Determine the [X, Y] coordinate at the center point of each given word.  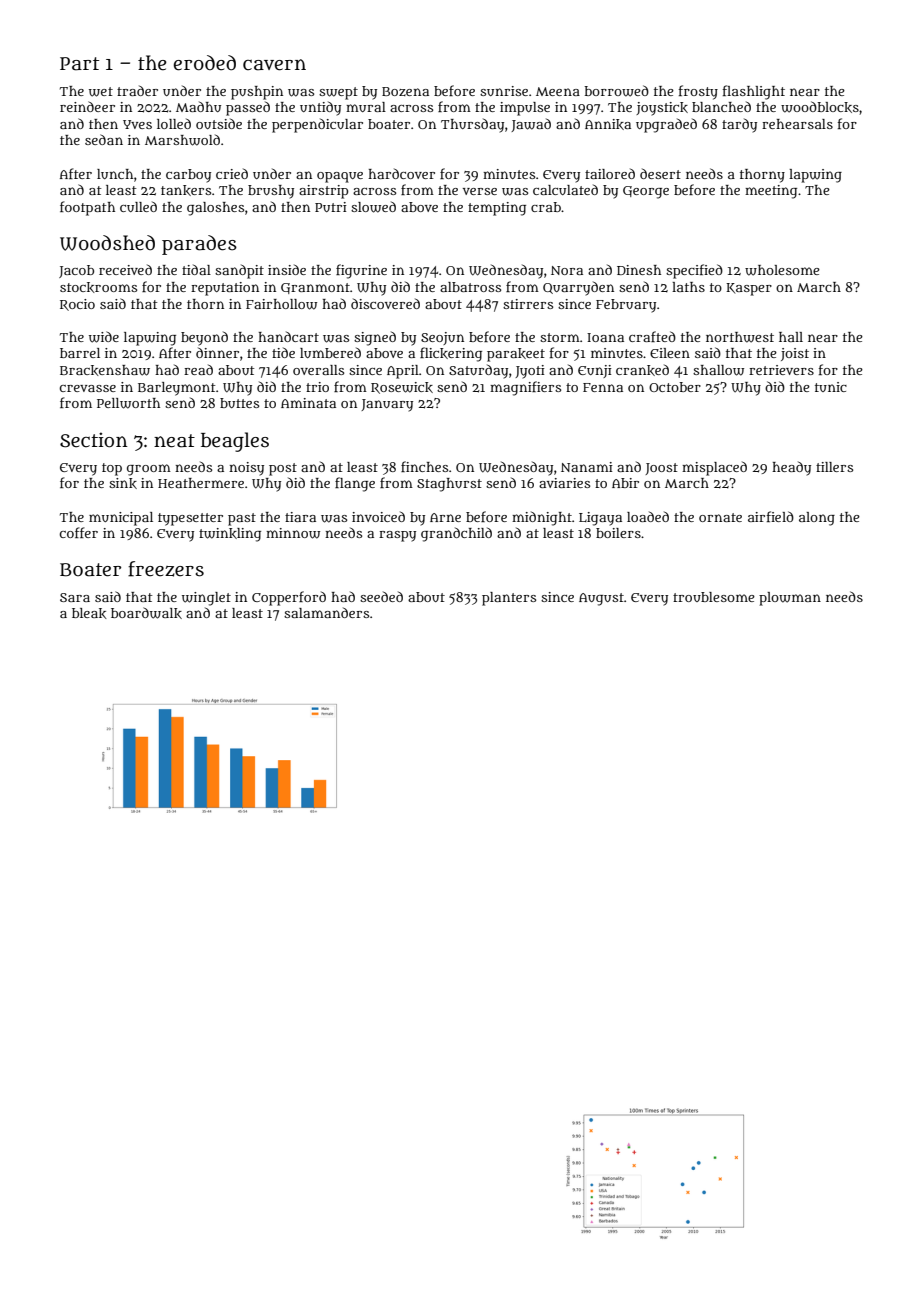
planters [509, 599]
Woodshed [107, 243]
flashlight [754, 92]
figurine [361, 271]
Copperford [289, 598]
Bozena [405, 91]
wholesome [782, 270]
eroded [205, 63]
